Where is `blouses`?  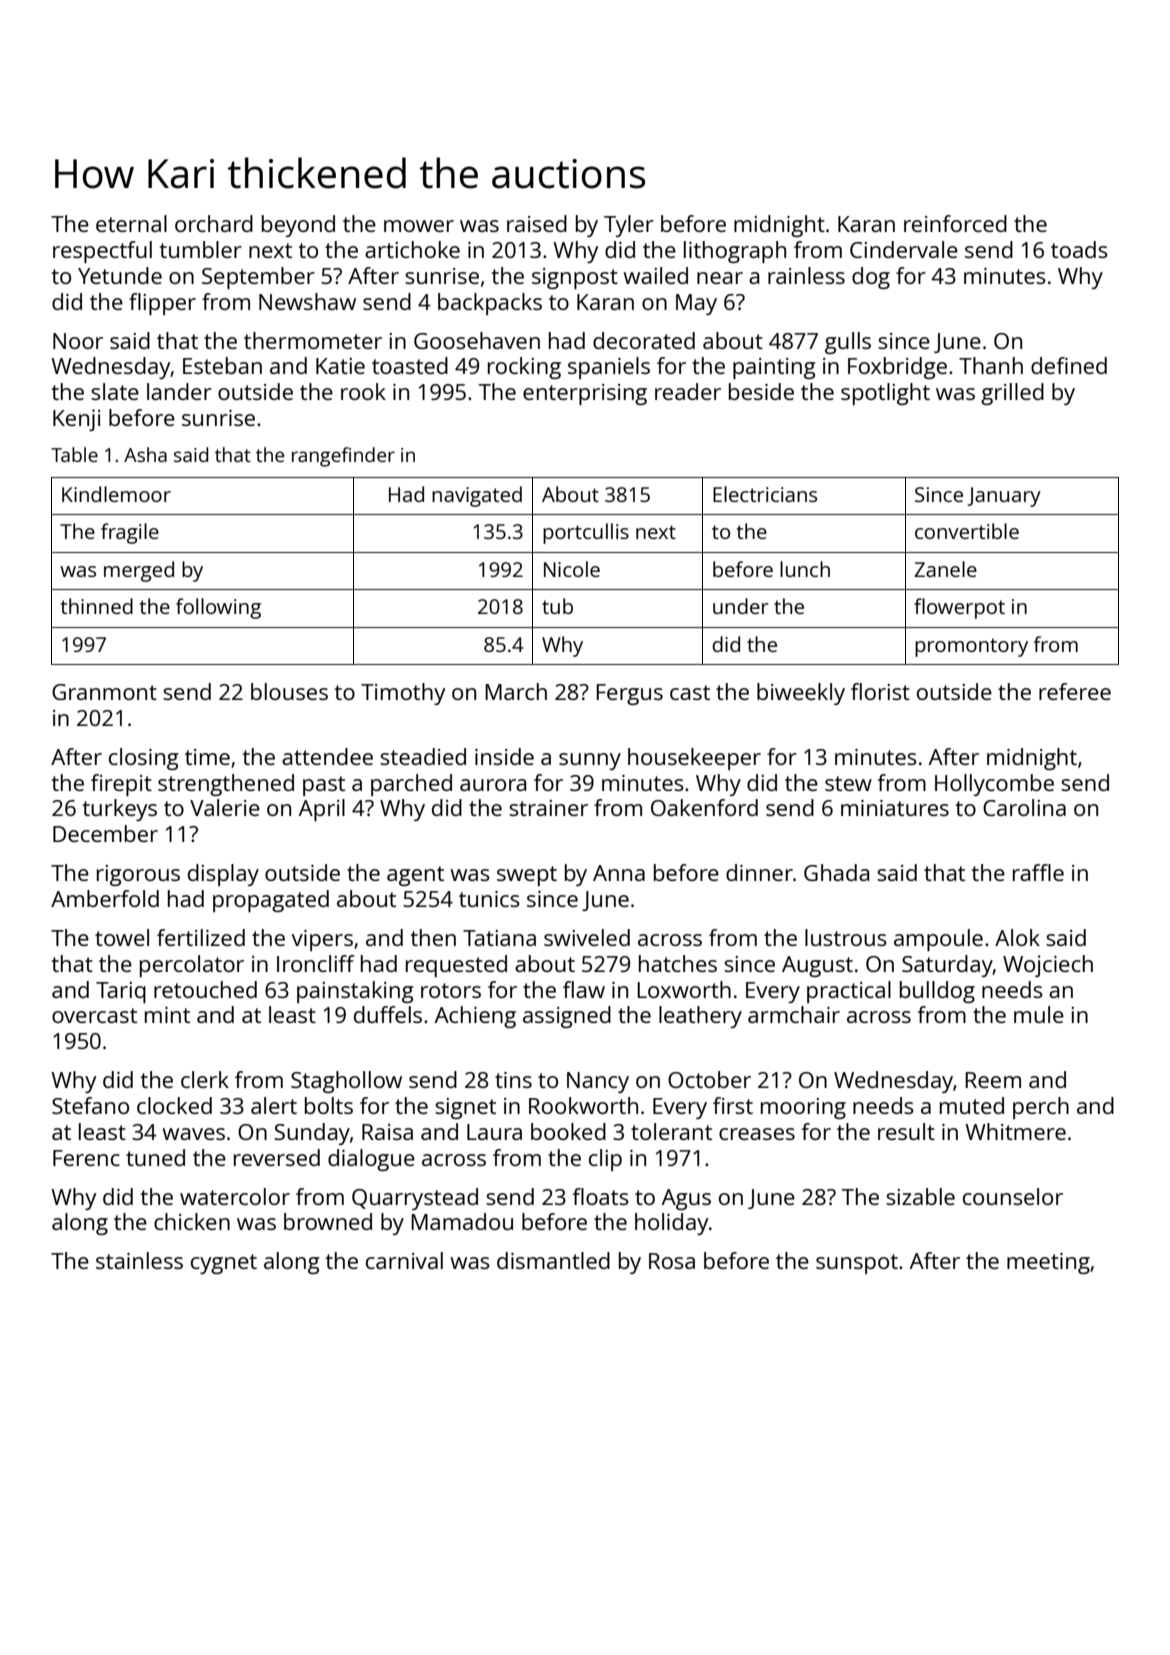 blouses is located at coordinates (289, 691).
